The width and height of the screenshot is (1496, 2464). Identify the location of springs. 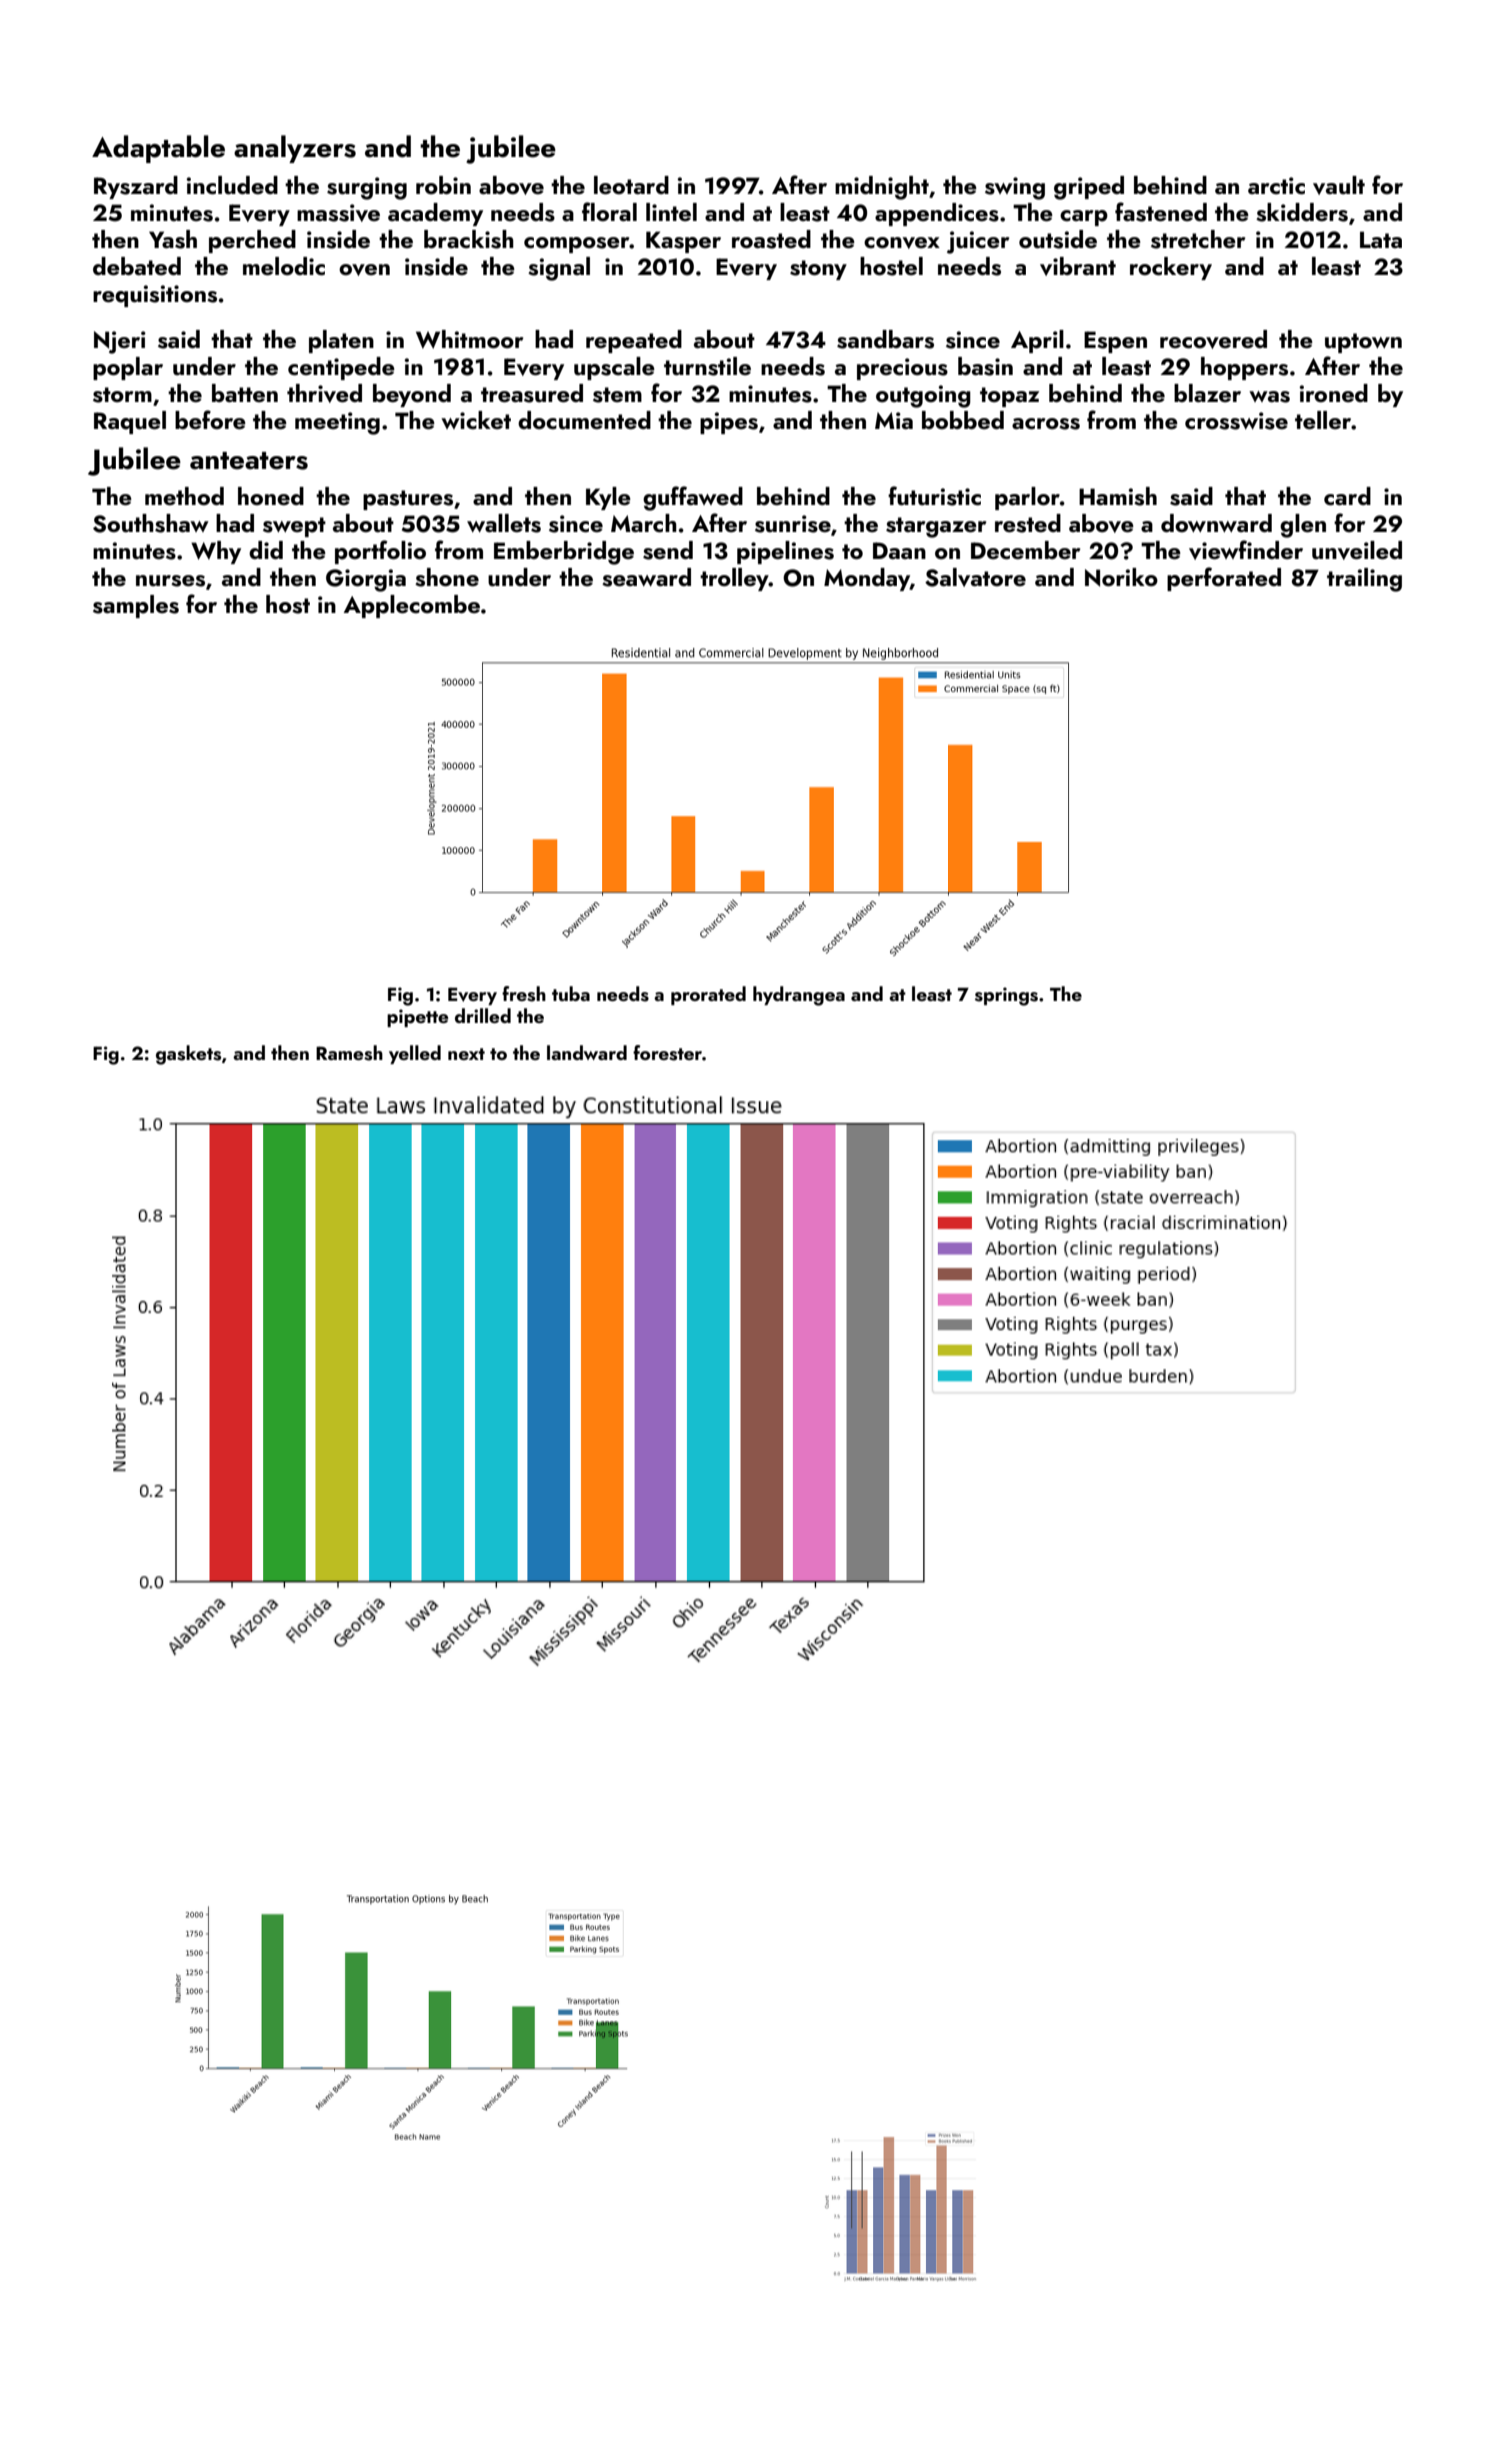
(1006, 996).
